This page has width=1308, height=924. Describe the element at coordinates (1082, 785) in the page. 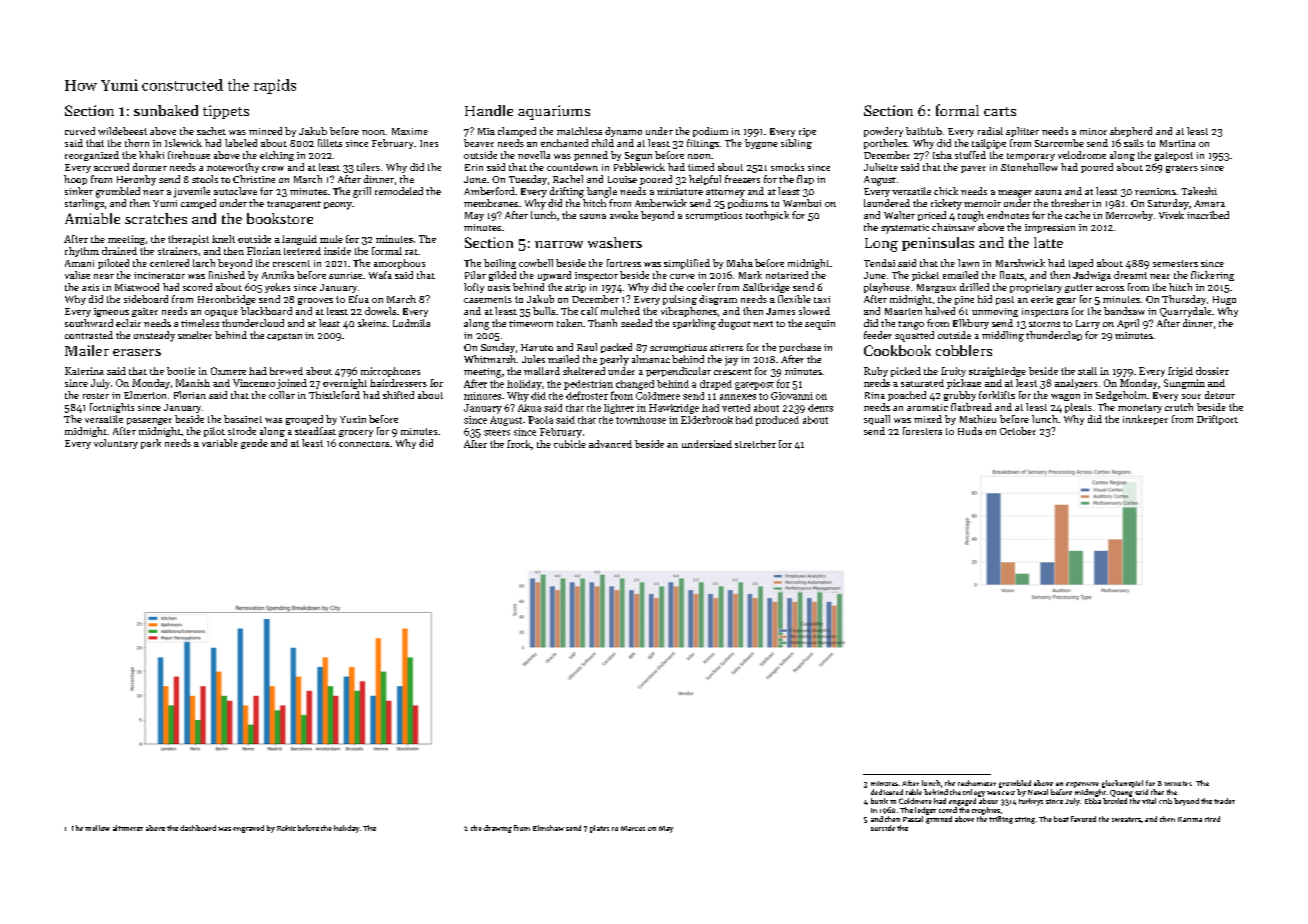

I see `expensive` at that location.
